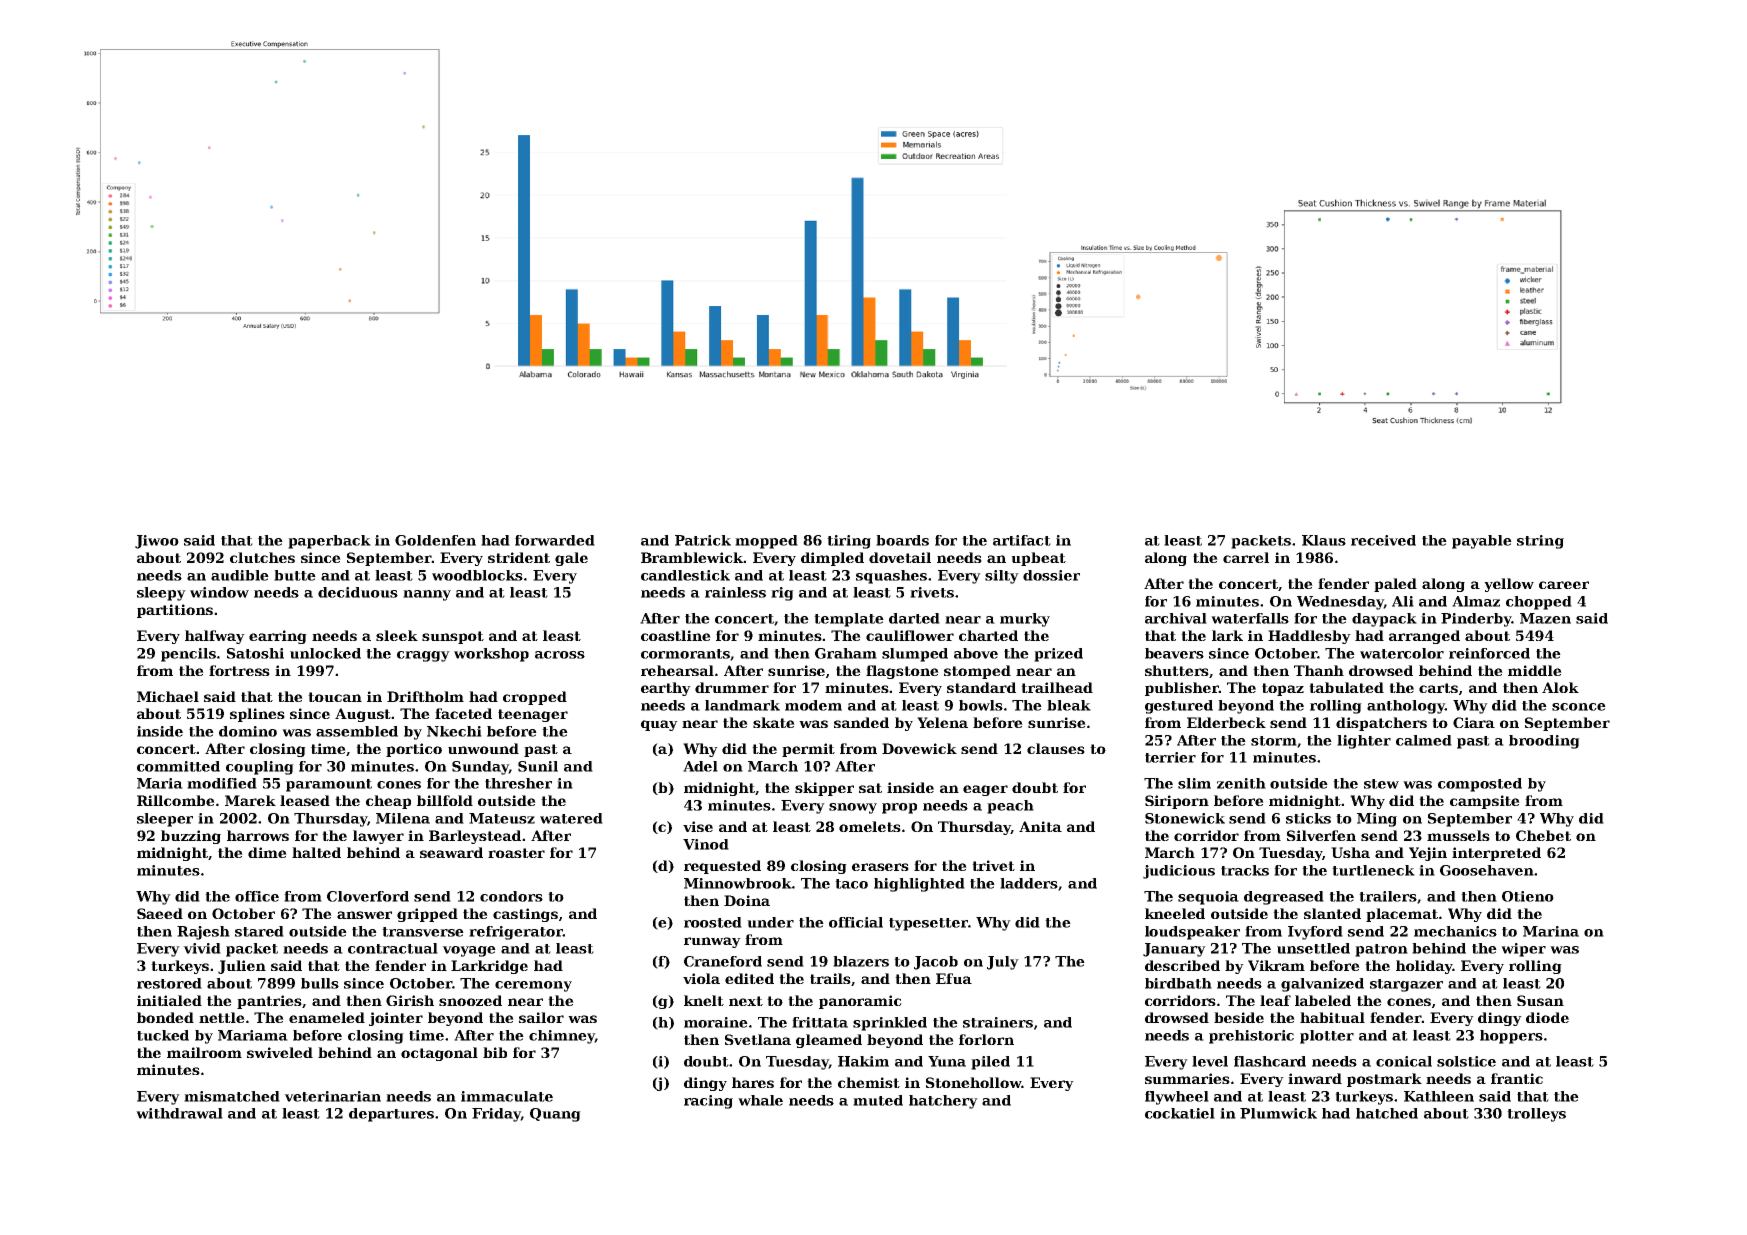  I want to click on stargazer, so click(1406, 985).
